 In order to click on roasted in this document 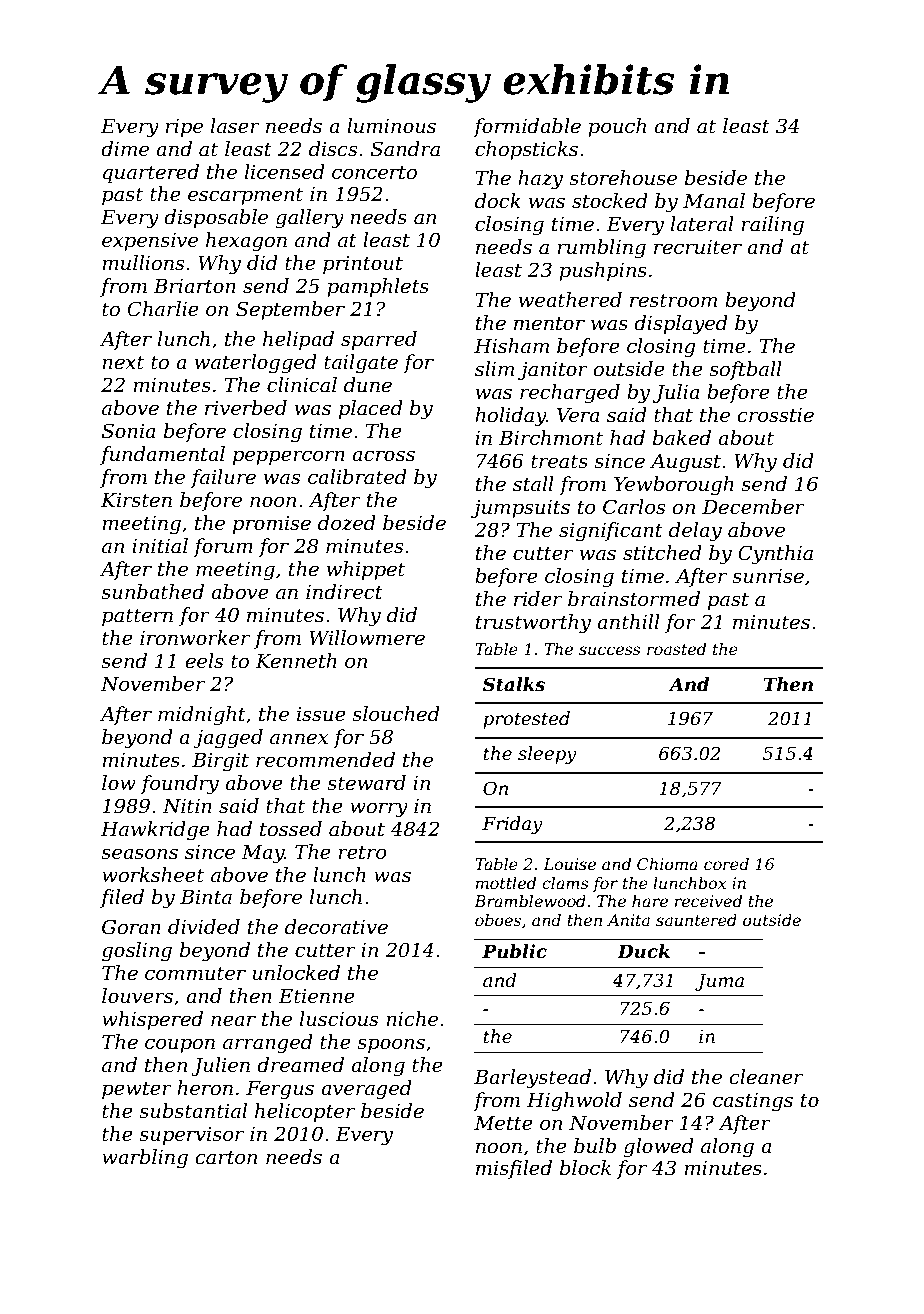, I will do `click(676, 649)`.
